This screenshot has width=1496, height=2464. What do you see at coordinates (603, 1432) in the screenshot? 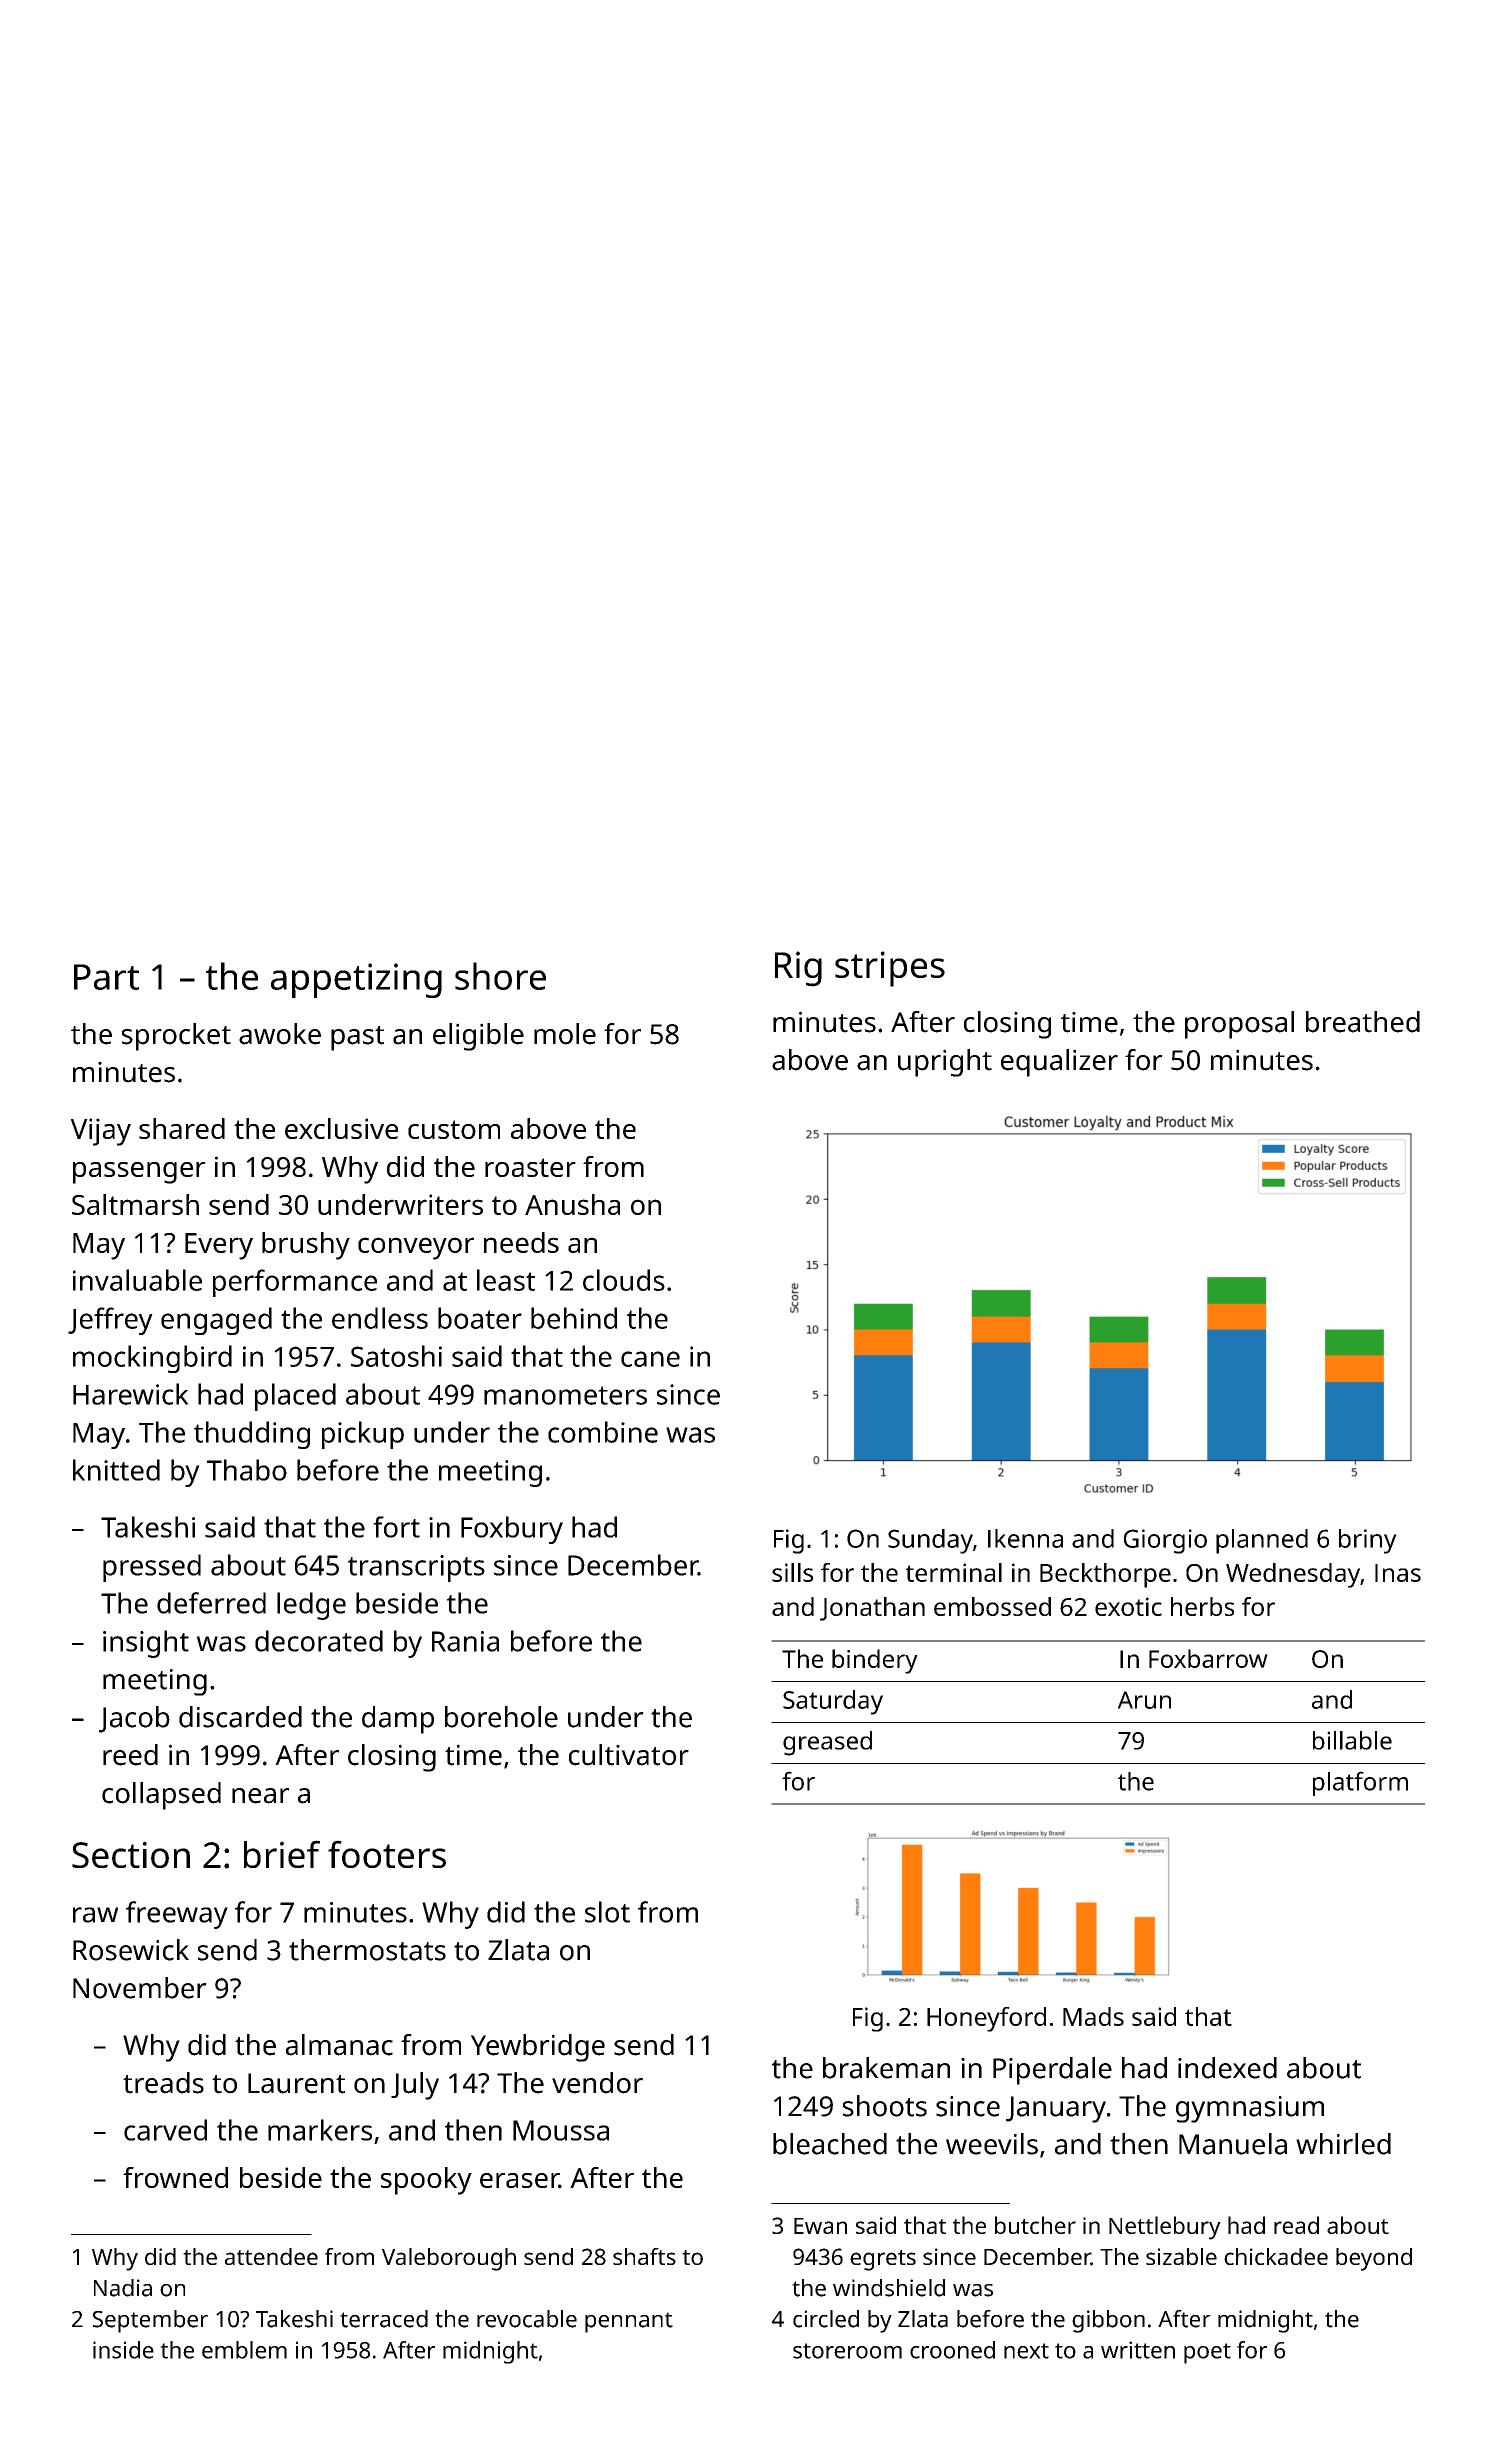
I see `combine` at bounding box center [603, 1432].
